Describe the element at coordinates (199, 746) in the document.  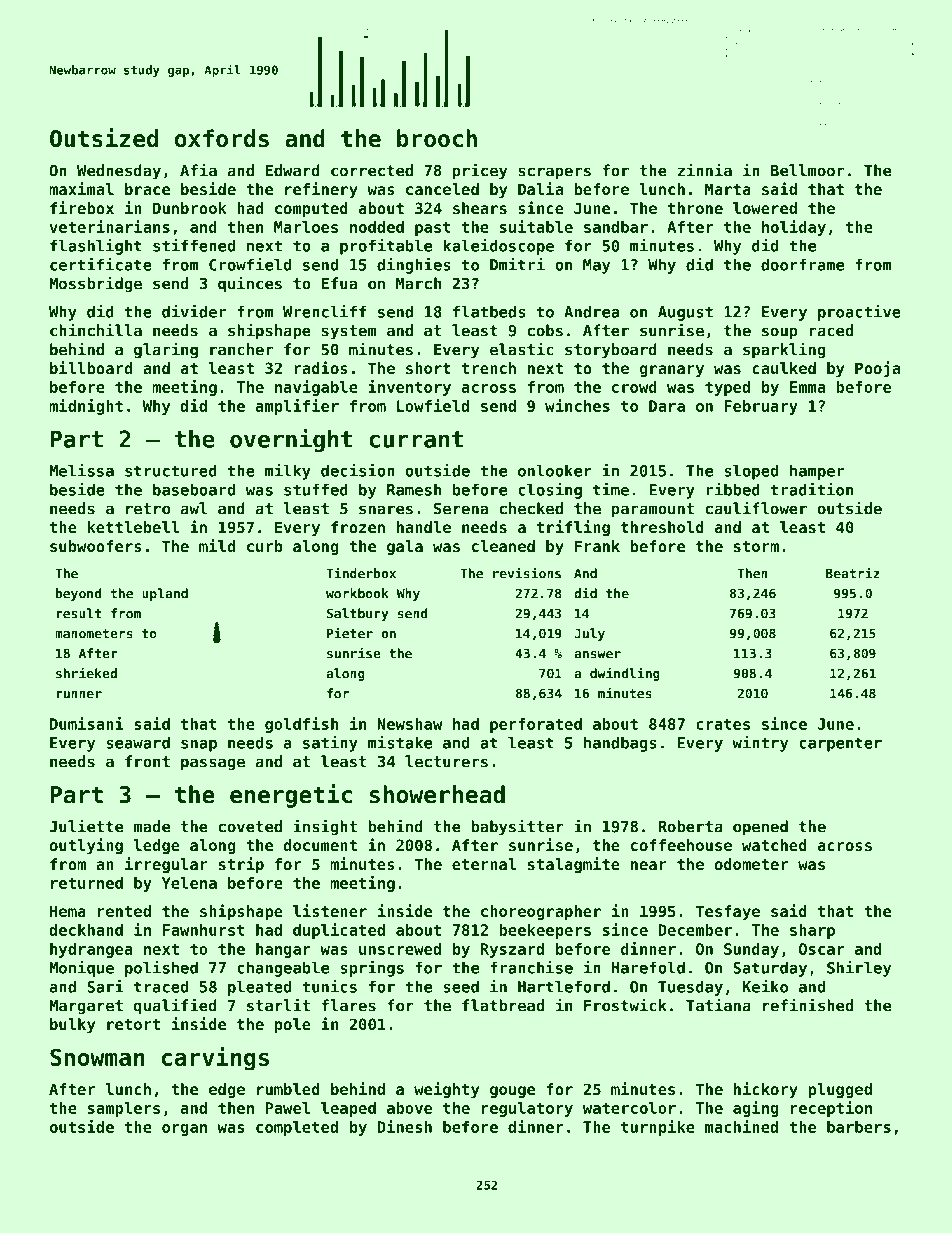
I see `snap` at that location.
